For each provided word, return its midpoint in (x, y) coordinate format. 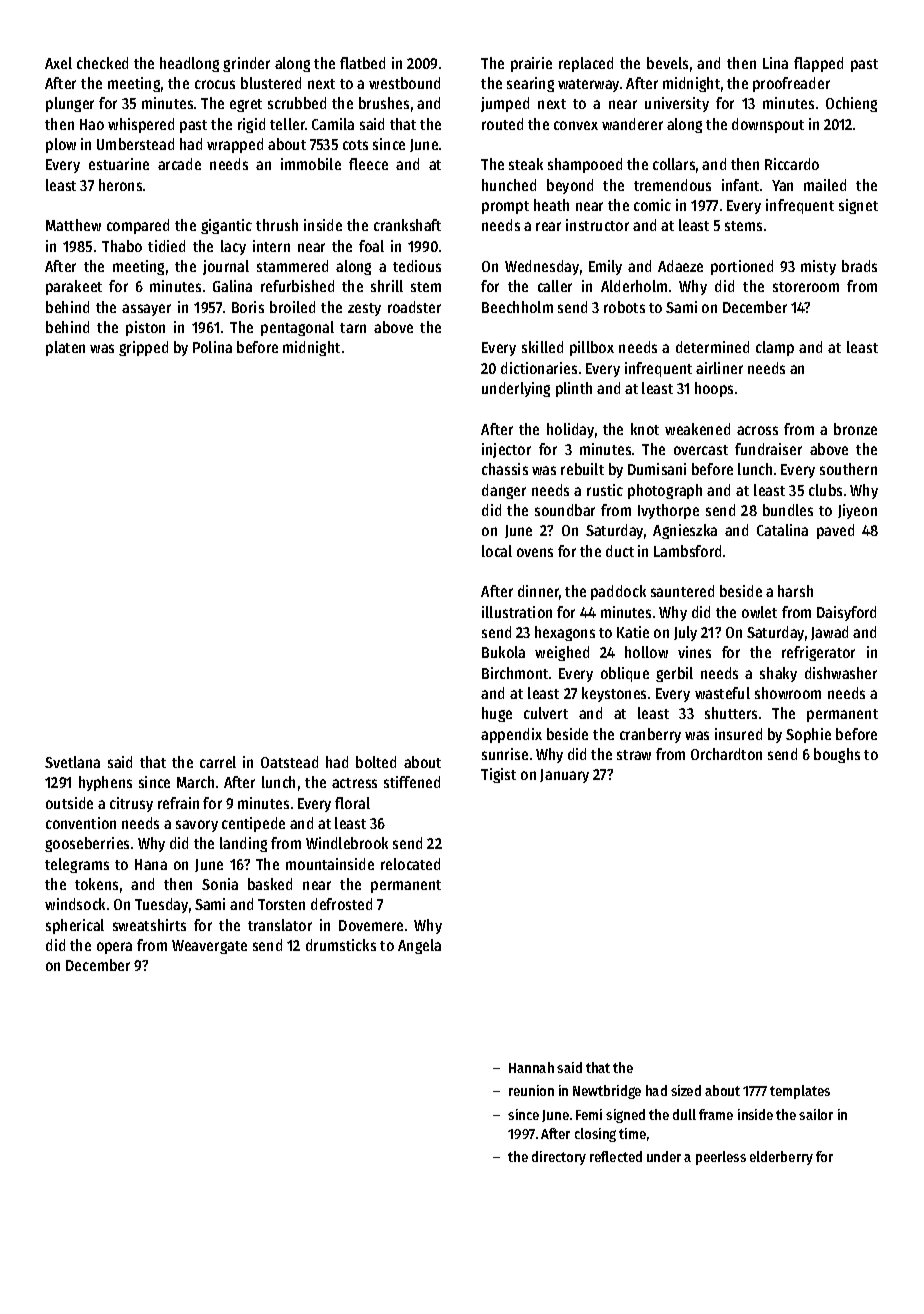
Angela (419, 946)
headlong (189, 64)
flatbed (362, 63)
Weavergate (209, 947)
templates (800, 1092)
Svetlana (72, 762)
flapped (818, 64)
